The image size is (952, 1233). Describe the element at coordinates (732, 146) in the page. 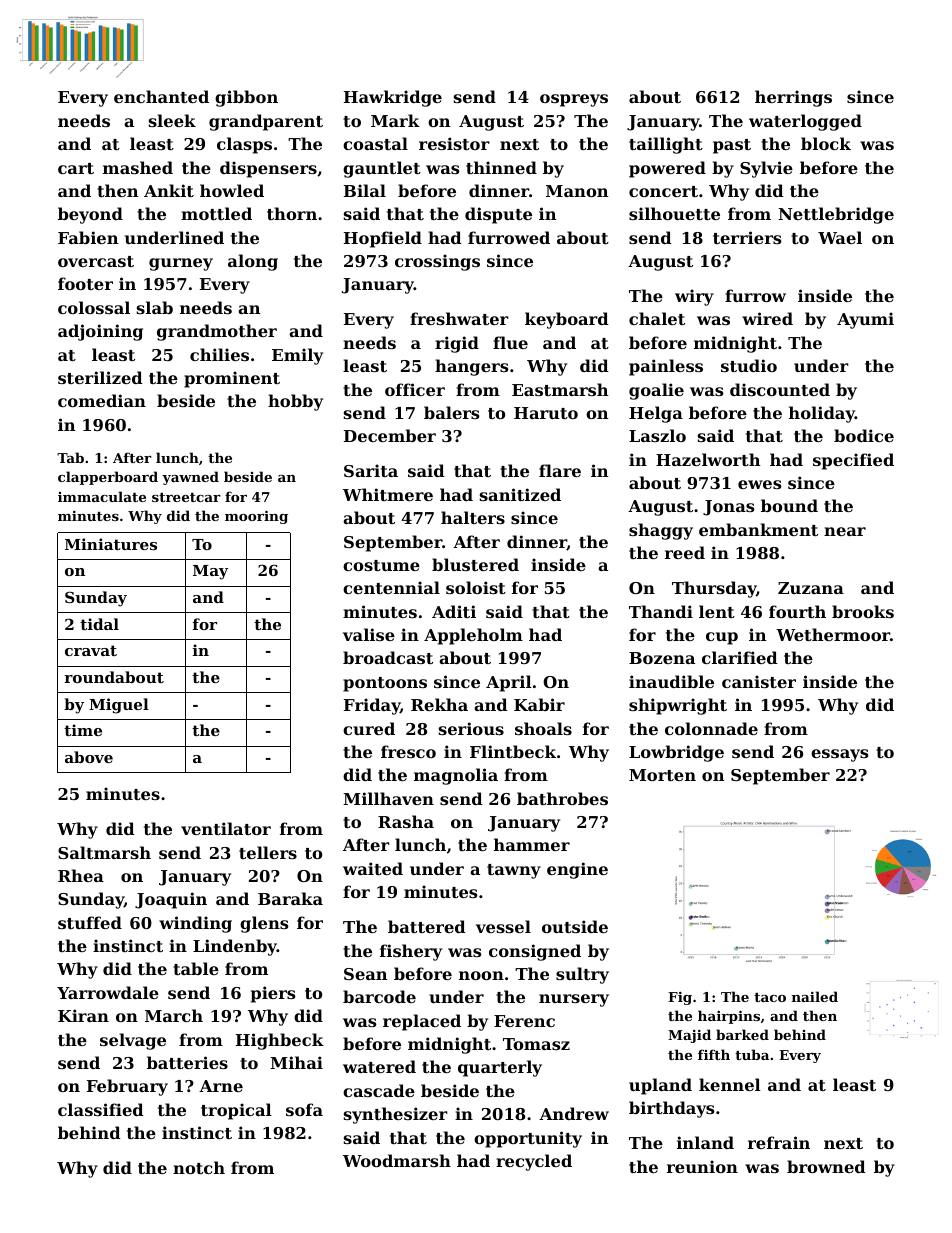

I see `past` at that location.
